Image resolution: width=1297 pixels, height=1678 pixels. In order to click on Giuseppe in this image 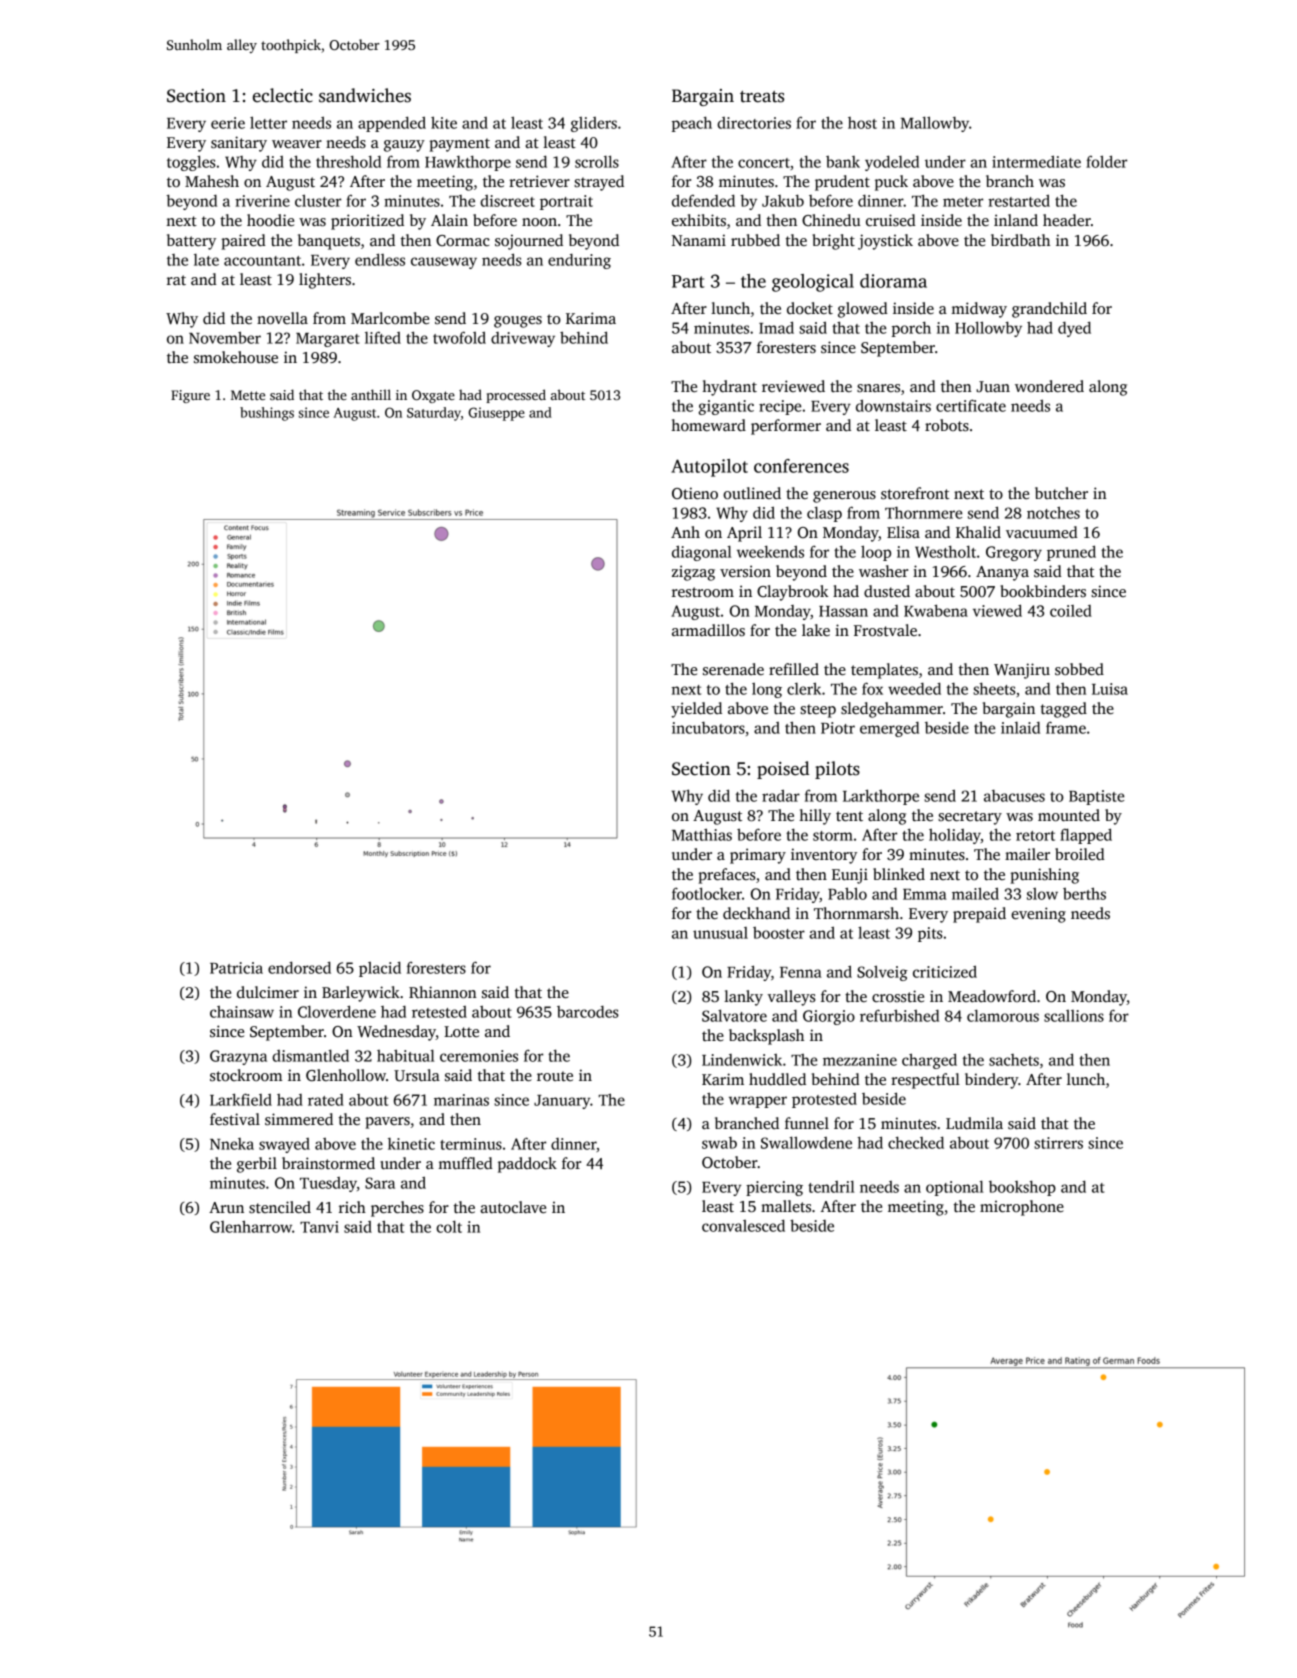, I will do `click(496, 414)`.
